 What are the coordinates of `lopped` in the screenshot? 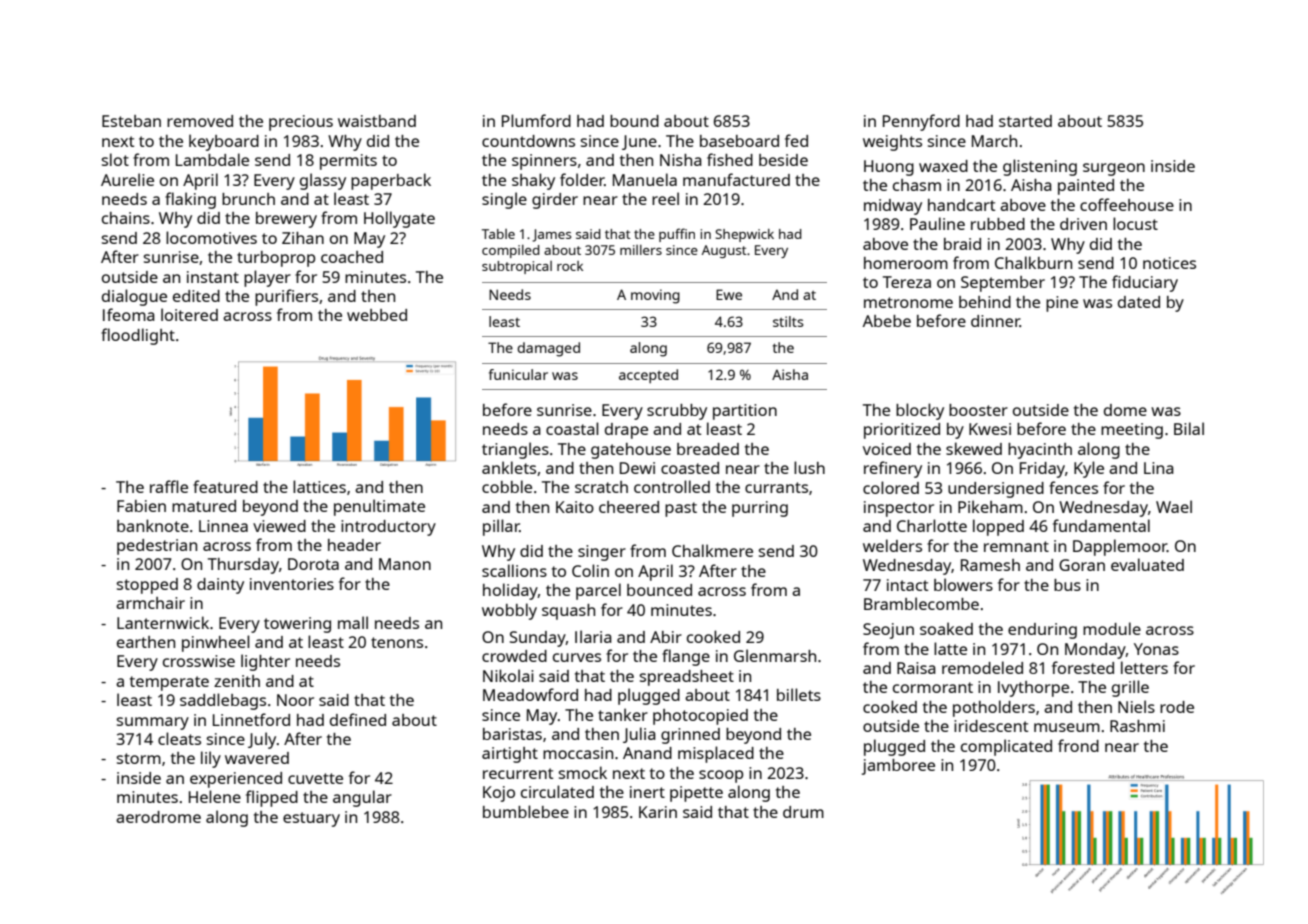 It's located at (998, 527).
